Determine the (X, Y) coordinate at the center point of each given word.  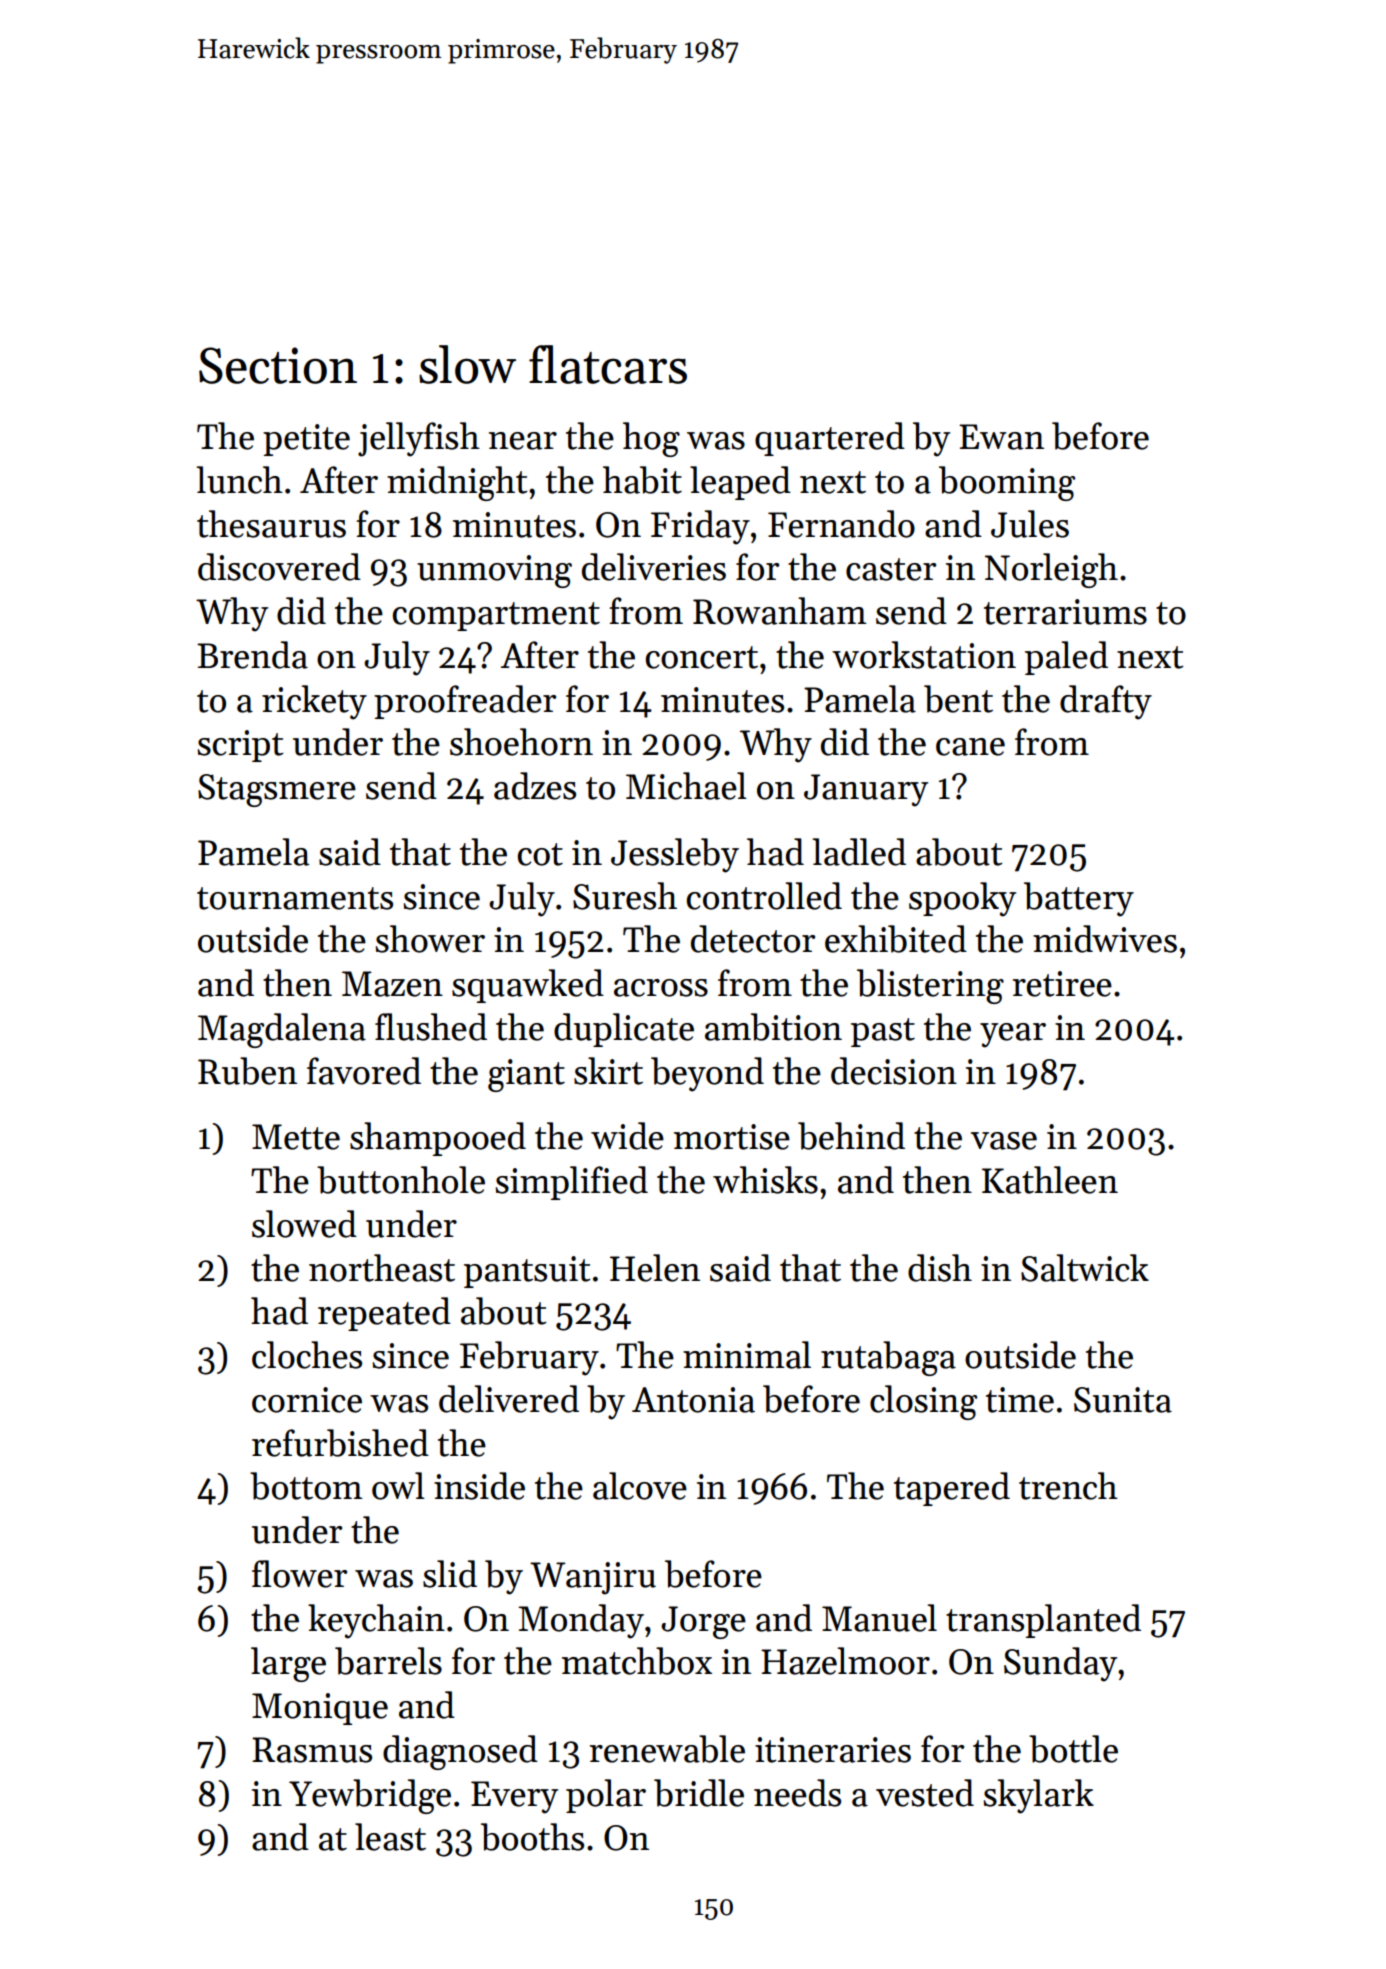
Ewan (1001, 437)
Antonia (693, 1400)
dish (940, 1268)
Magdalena (282, 1030)
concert (702, 657)
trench (1068, 1486)
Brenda (252, 655)
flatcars (608, 364)
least (390, 1837)
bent (958, 699)
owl (398, 1486)
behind (851, 1136)
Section (278, 365)
